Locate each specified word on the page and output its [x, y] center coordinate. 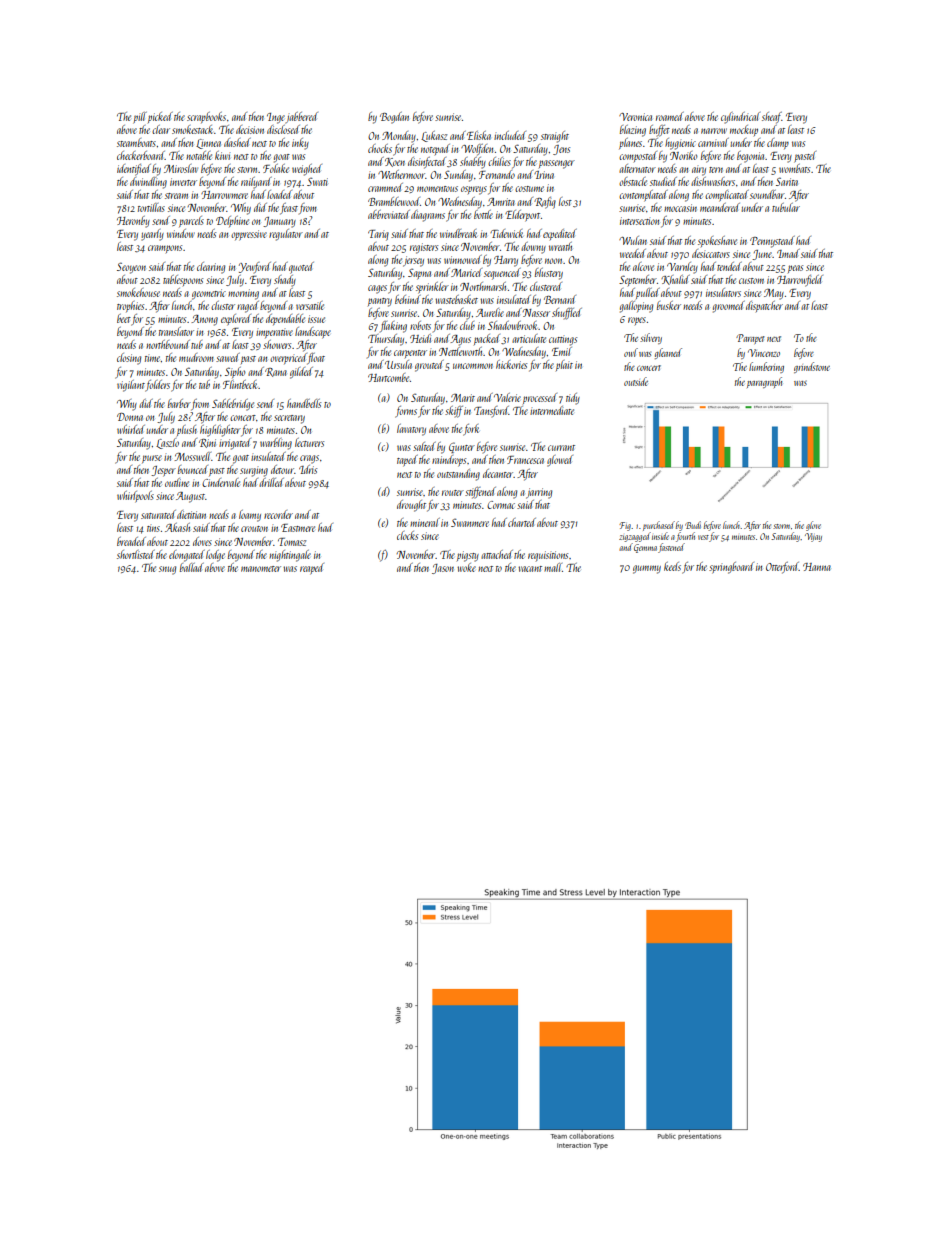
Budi [693, 525]
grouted [429, 366]
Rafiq [545, 203]
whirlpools [135, 497]
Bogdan [394, 118]
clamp [778, 143]
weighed [307, 170]
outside [636, 381]
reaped [312, 569]
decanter [498, 473]
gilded [301, 373]
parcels [191, 221]
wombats [794, 168]
